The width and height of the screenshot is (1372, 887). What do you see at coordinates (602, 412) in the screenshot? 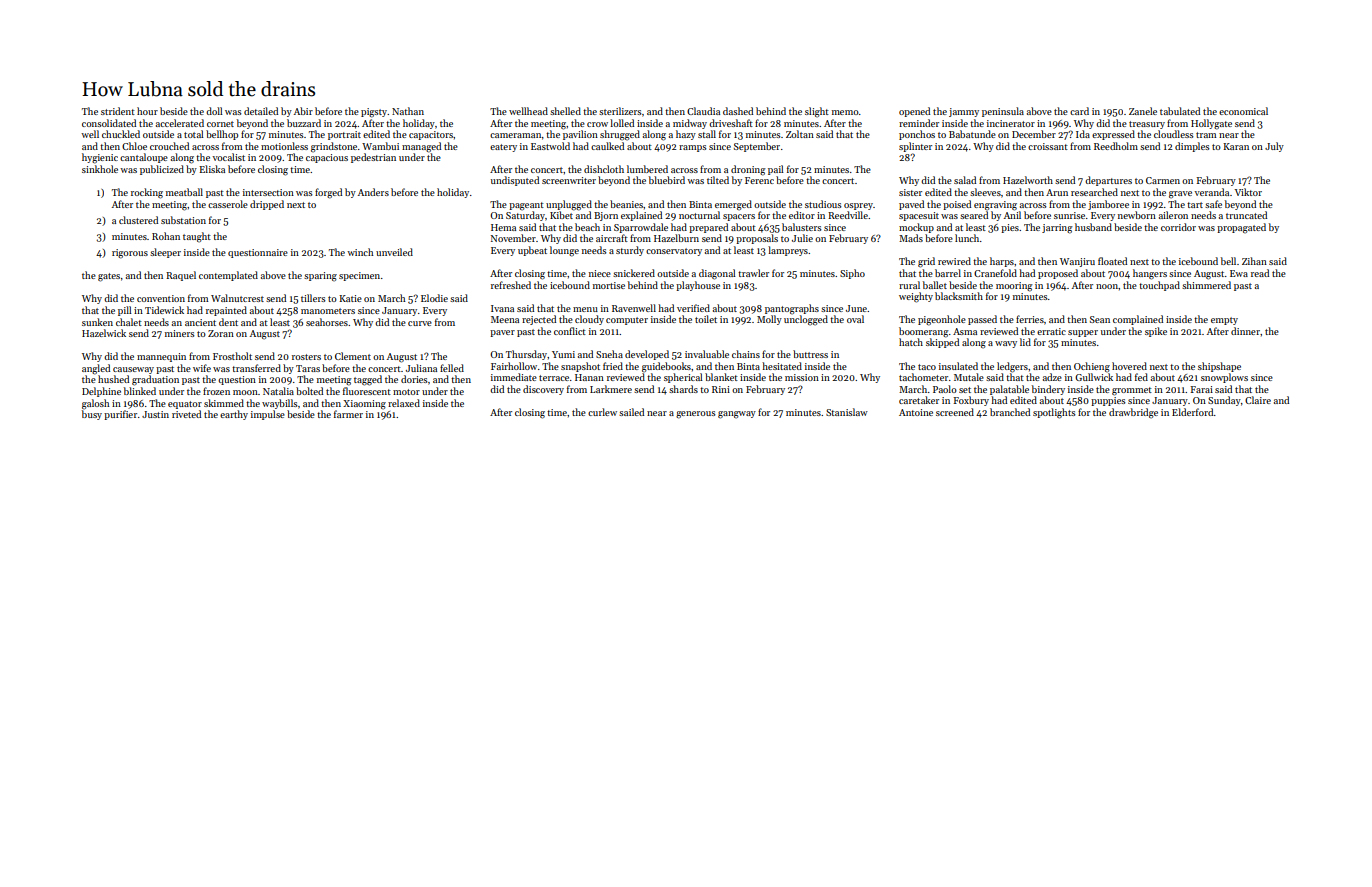
I see `curlew` at bounding box center [602, 412].
